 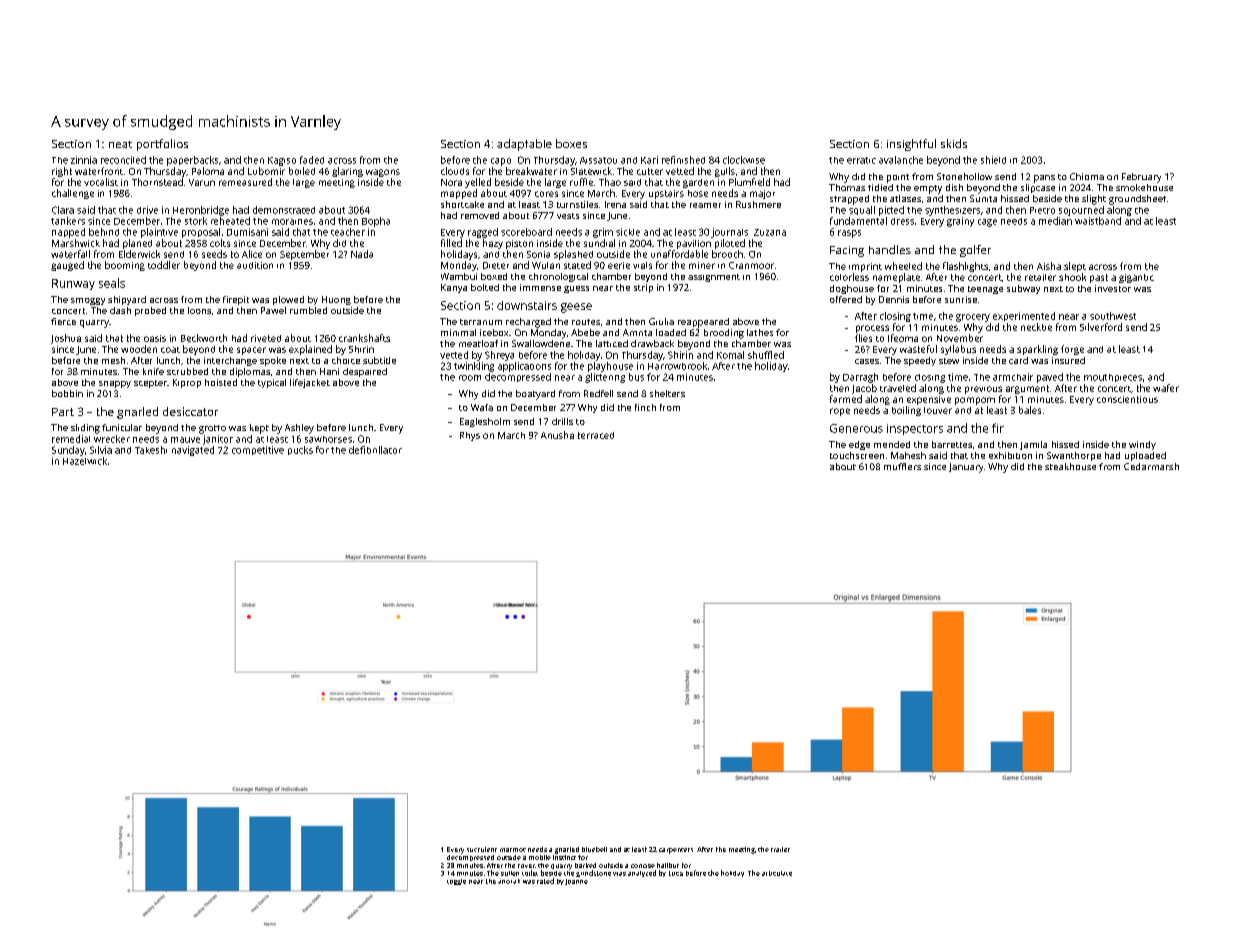 What do you see at coordinates (375, 450) in the screenshot?
I see `defibrillator` at bounding box center [375, 450].
